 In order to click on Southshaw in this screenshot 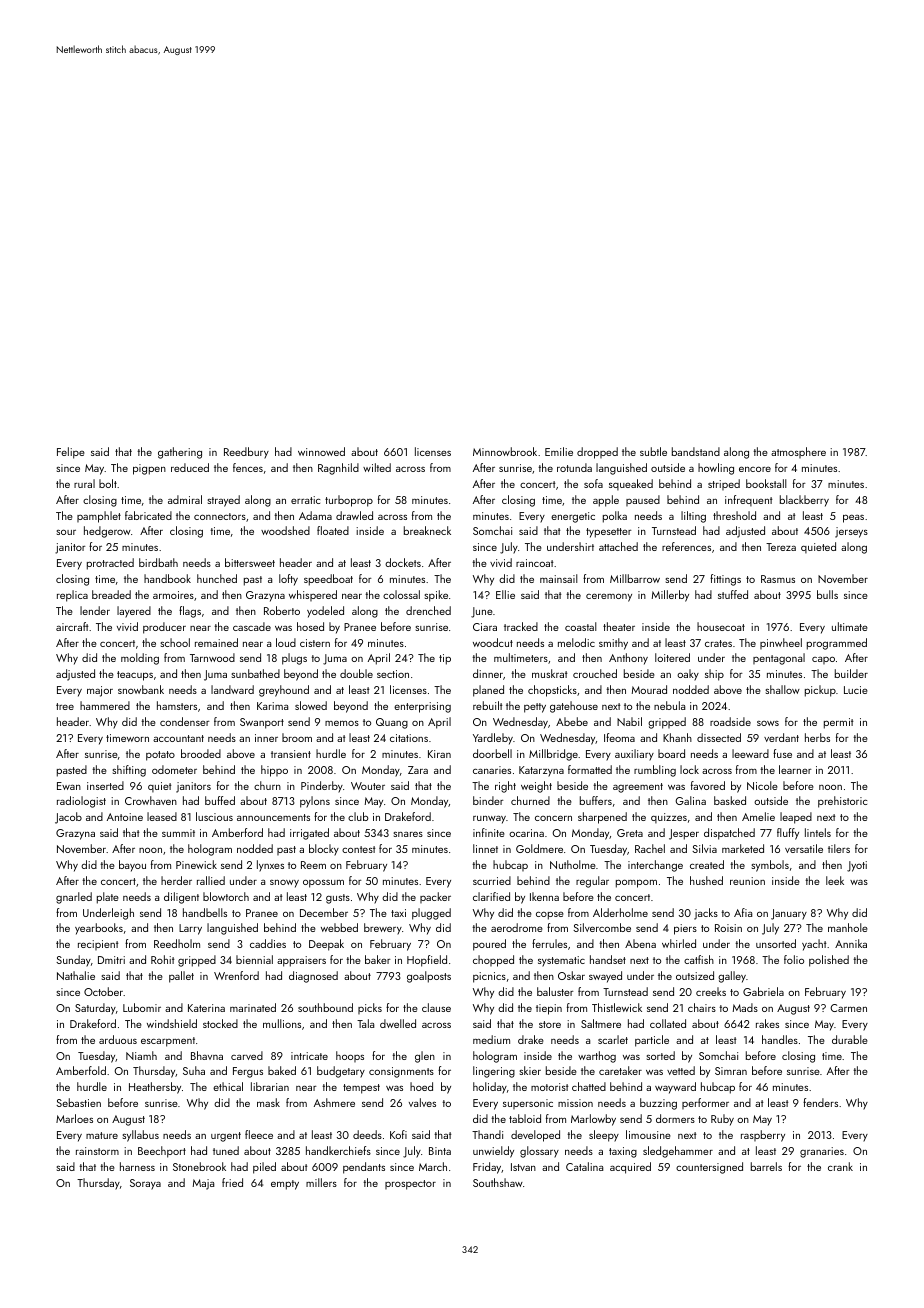, I will do `click(498, 1182)`.
